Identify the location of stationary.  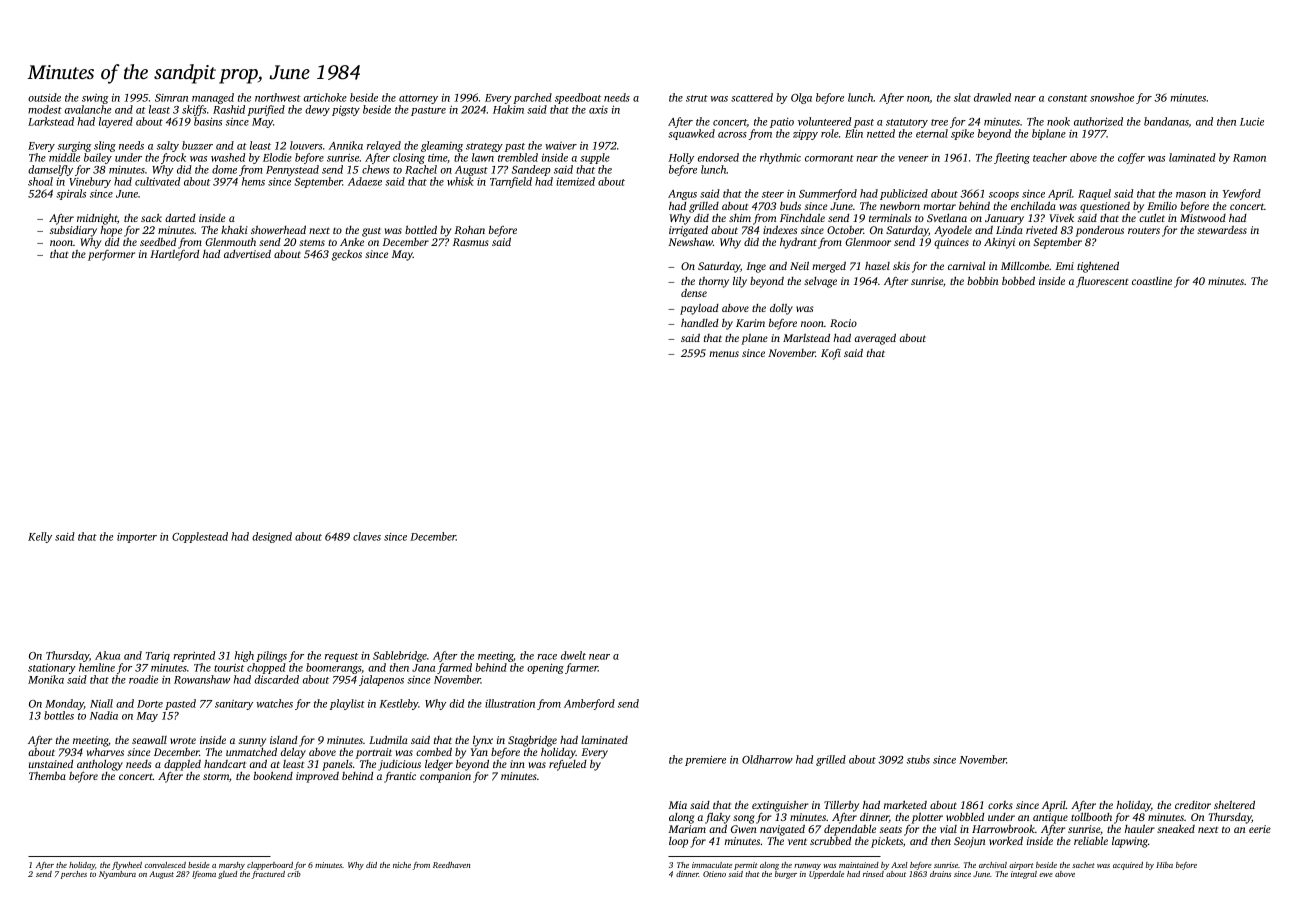
(52, 669).
